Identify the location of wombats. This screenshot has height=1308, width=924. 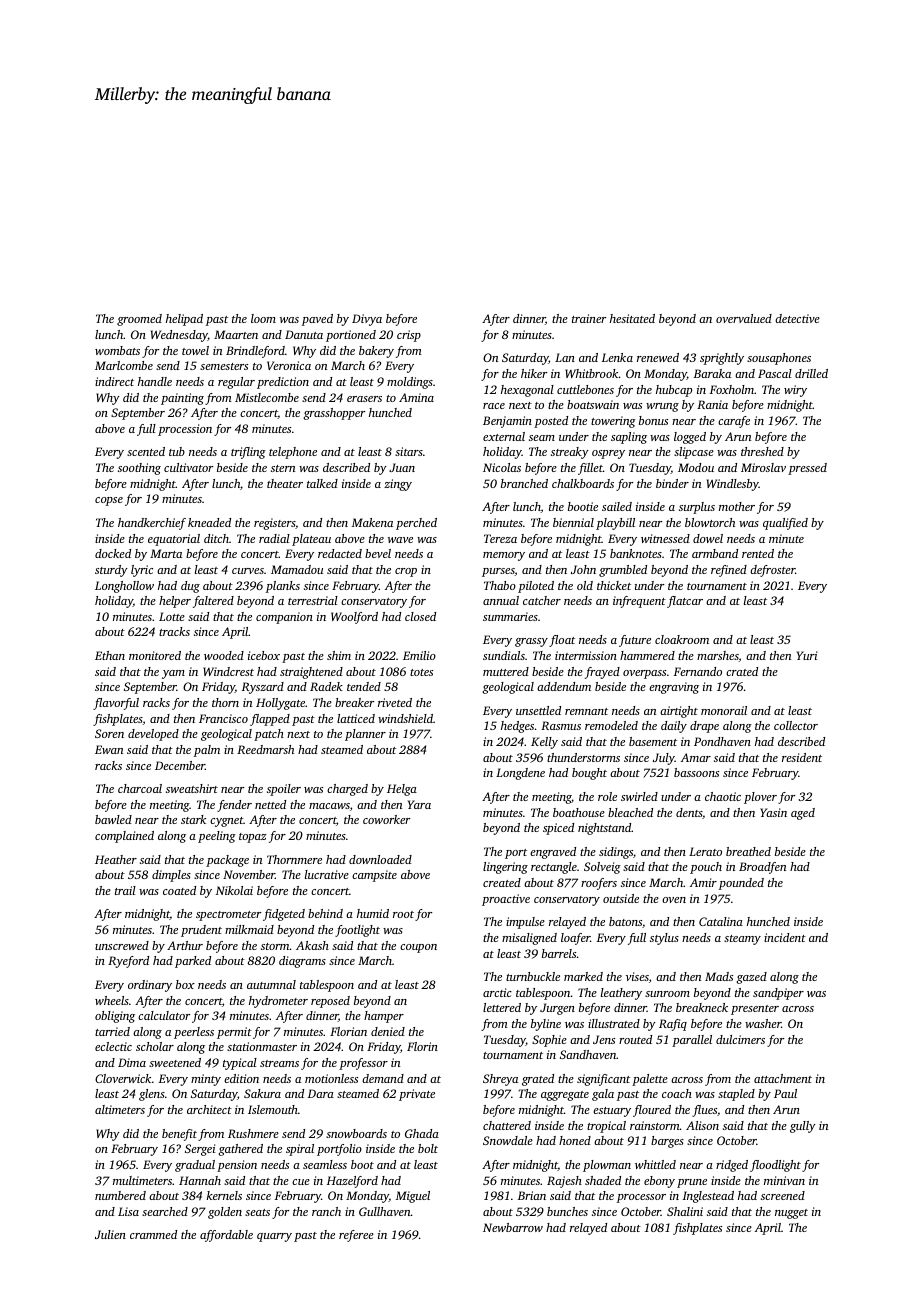
(117, 350).
